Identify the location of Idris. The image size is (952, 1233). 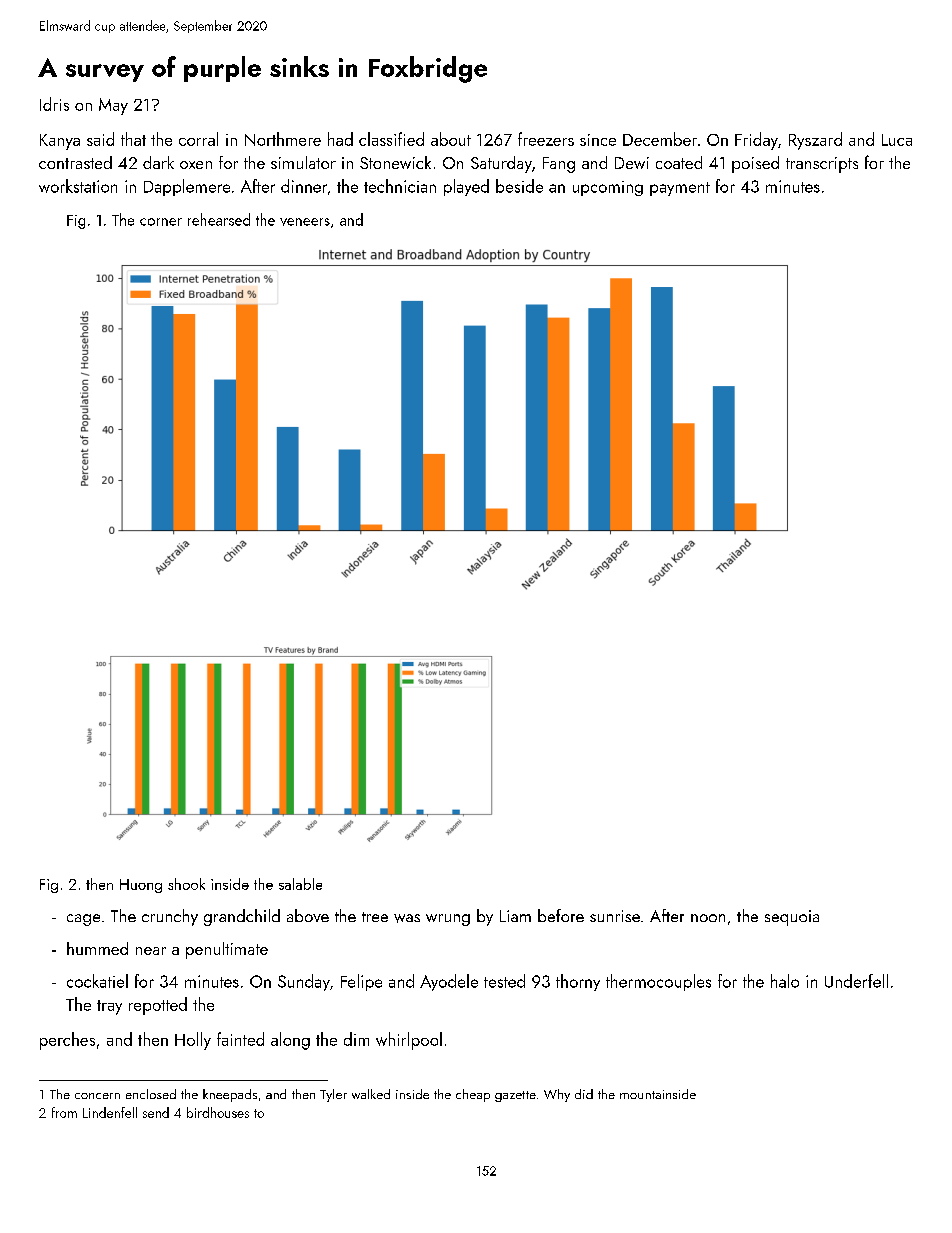
(54, 104).
